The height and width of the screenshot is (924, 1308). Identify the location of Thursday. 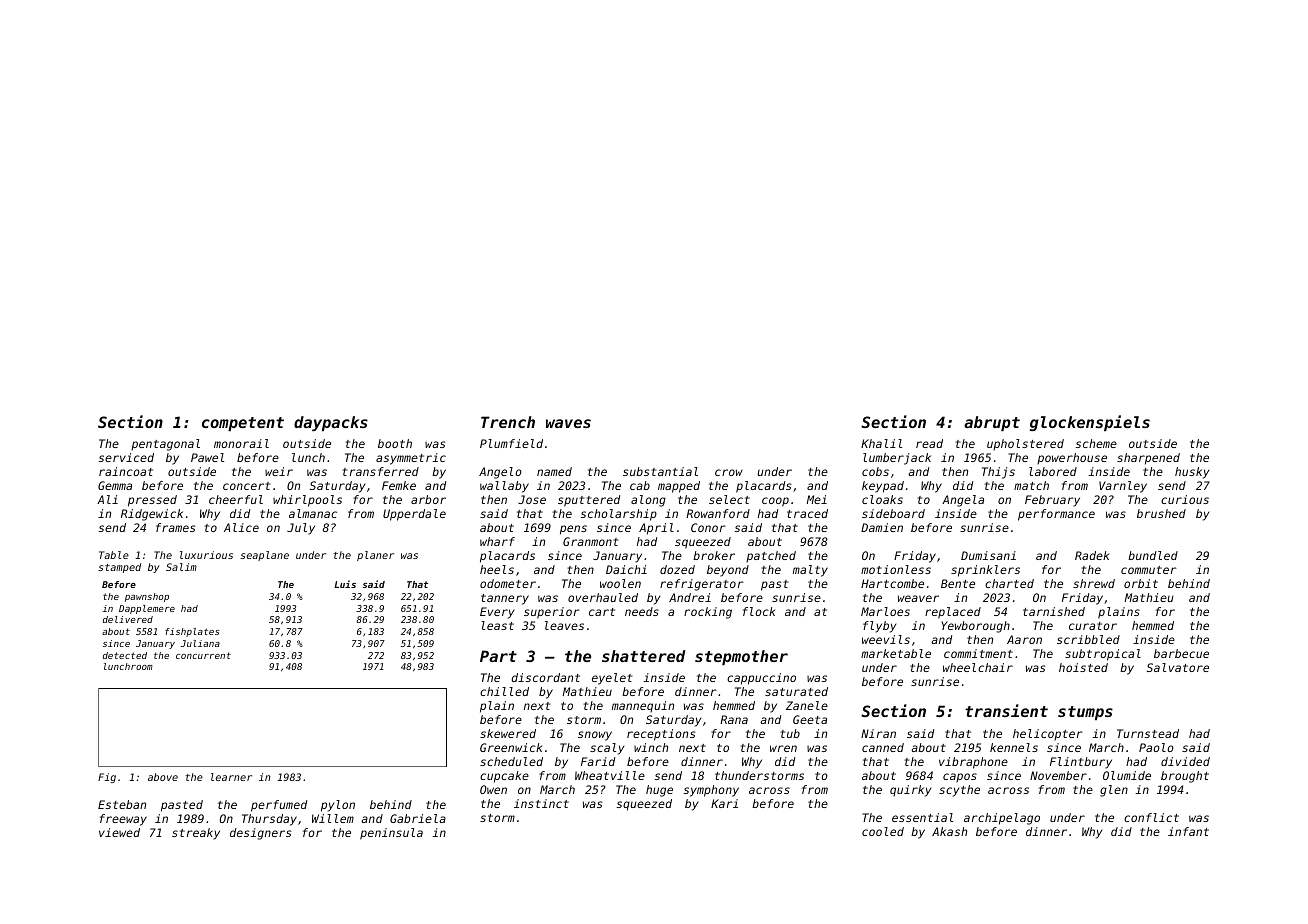
(269, 820).
